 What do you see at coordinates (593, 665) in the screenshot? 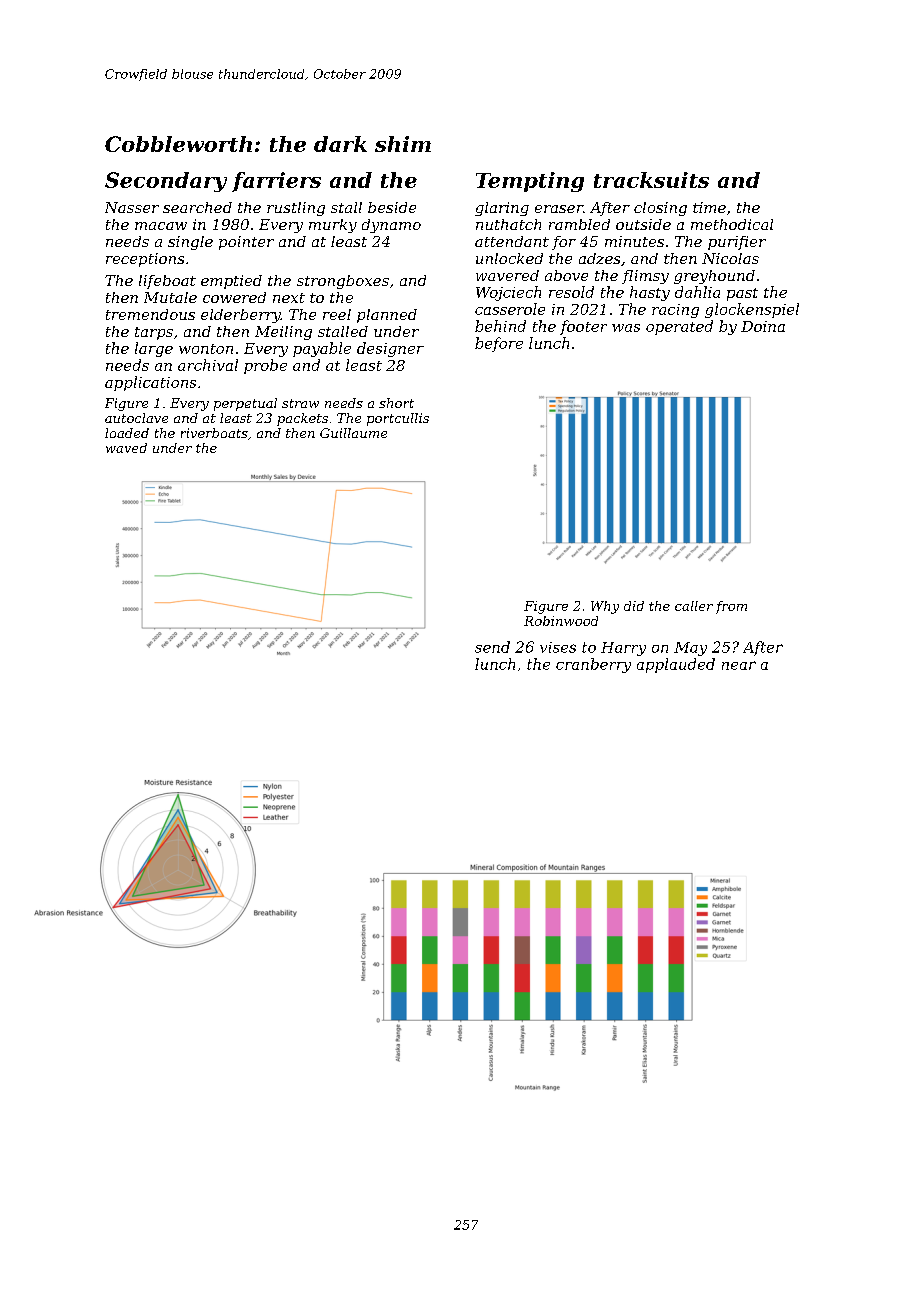
I see `cranberry` at bounding box center [593, 665].
